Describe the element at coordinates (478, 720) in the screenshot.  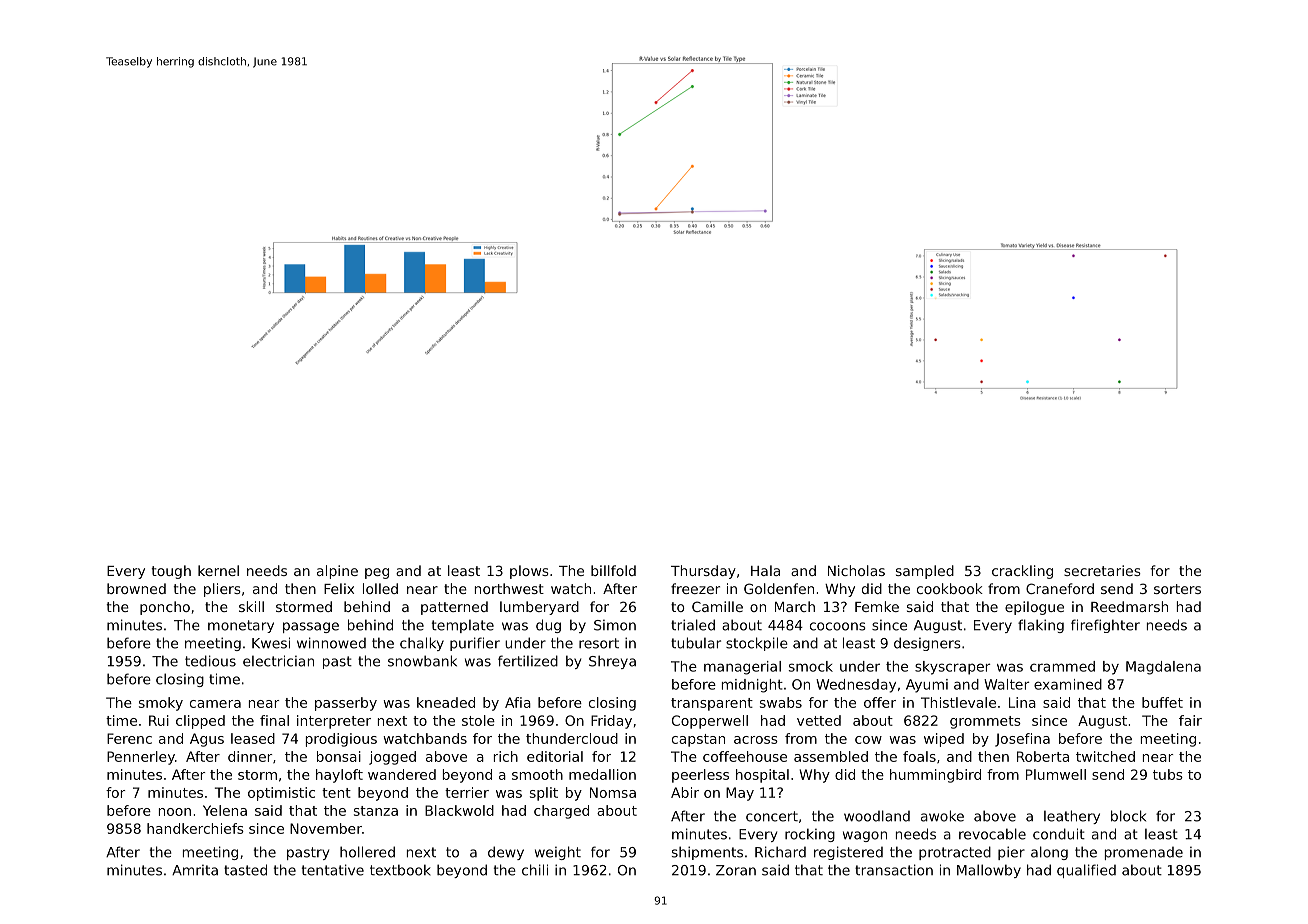
I see `stole` at that location.
